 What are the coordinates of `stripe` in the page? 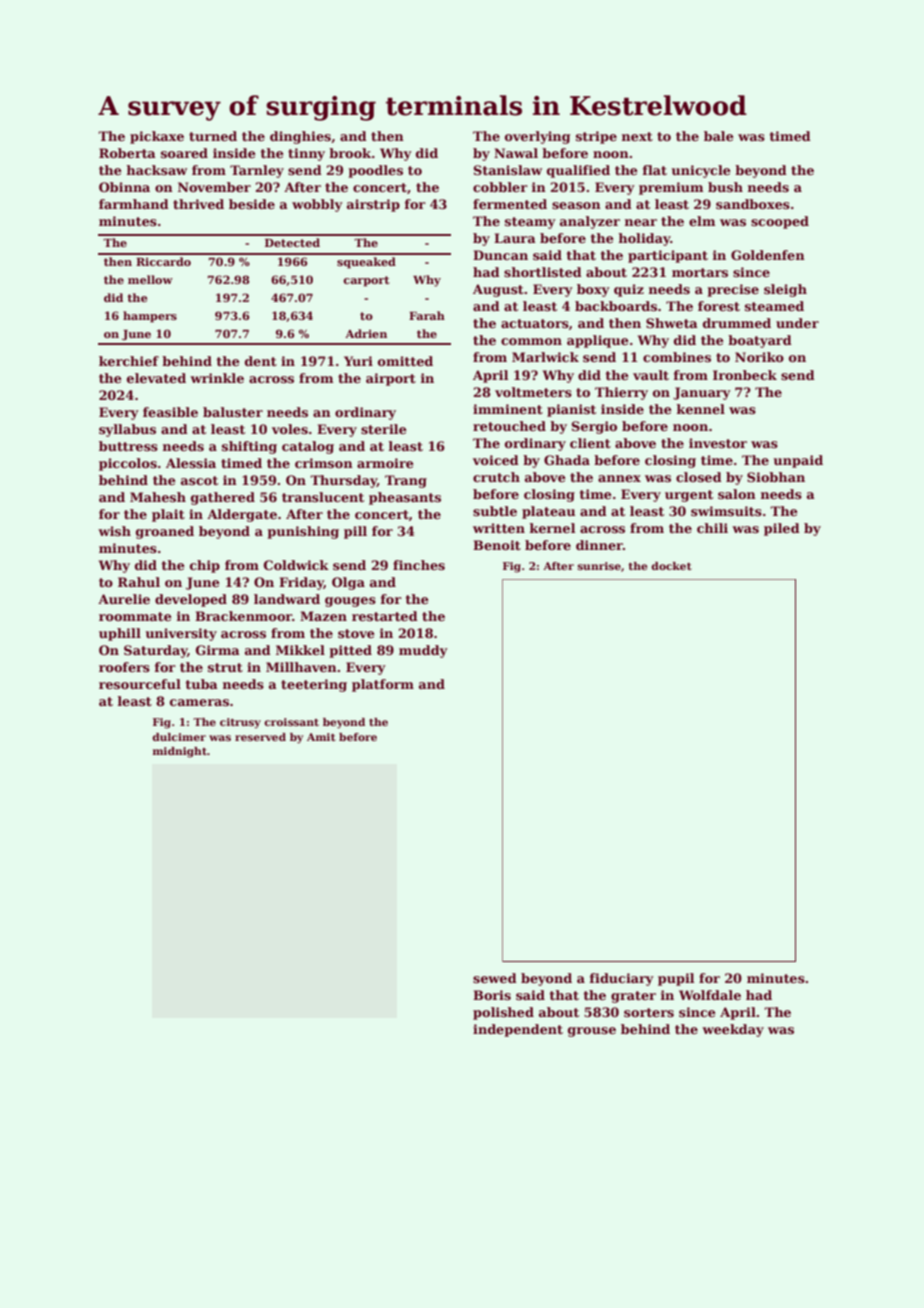 It's located at (596, 137).
